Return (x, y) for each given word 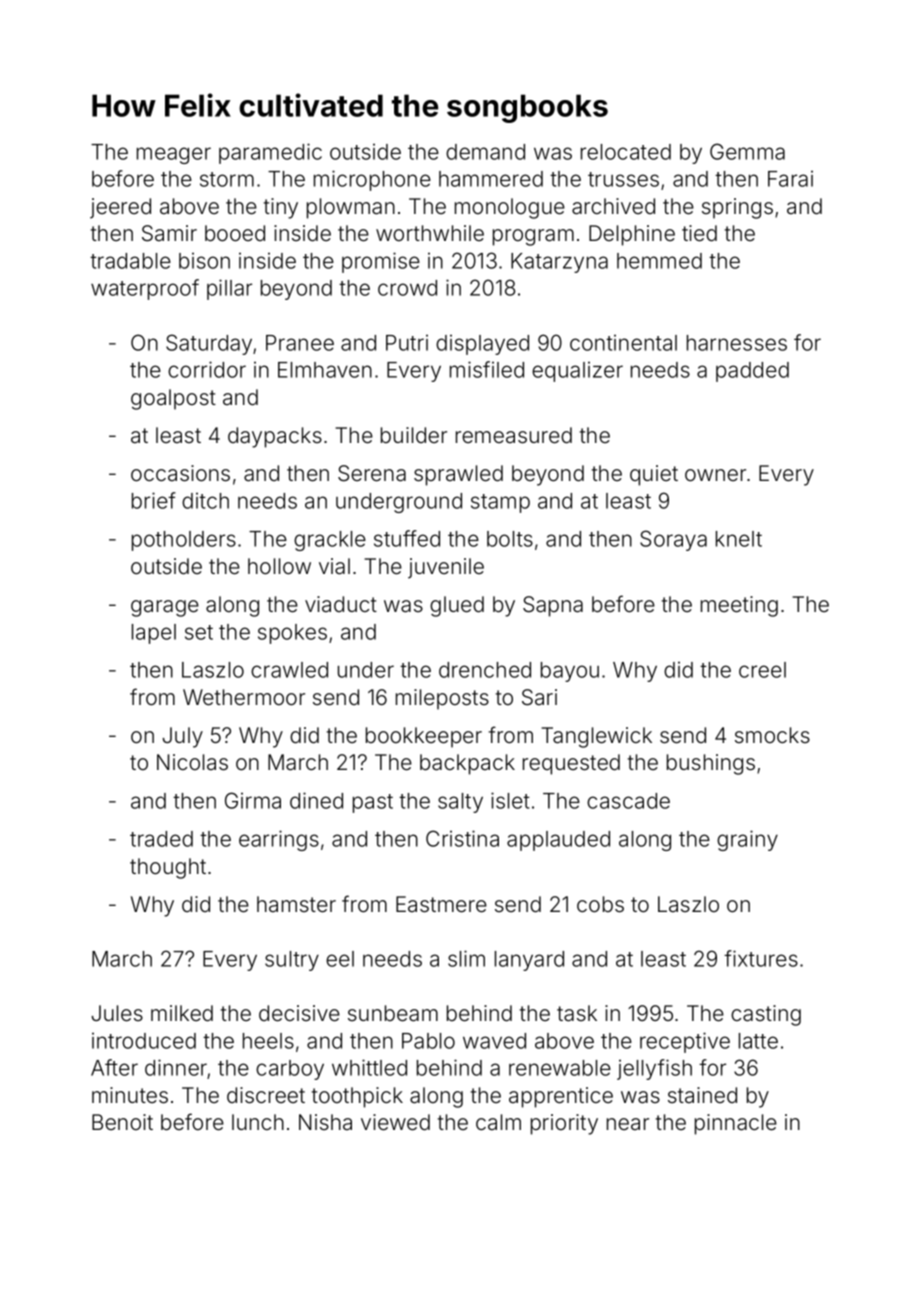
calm (498, 1122)
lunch (258, 1122)
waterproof (145, 289)
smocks (772, 735)
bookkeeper (424, 737)
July (183, 737)
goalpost (173, 399)
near (628, 1124)
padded (752, 372)
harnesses (737, 343)
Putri (407, 343)
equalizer (577, 372)
